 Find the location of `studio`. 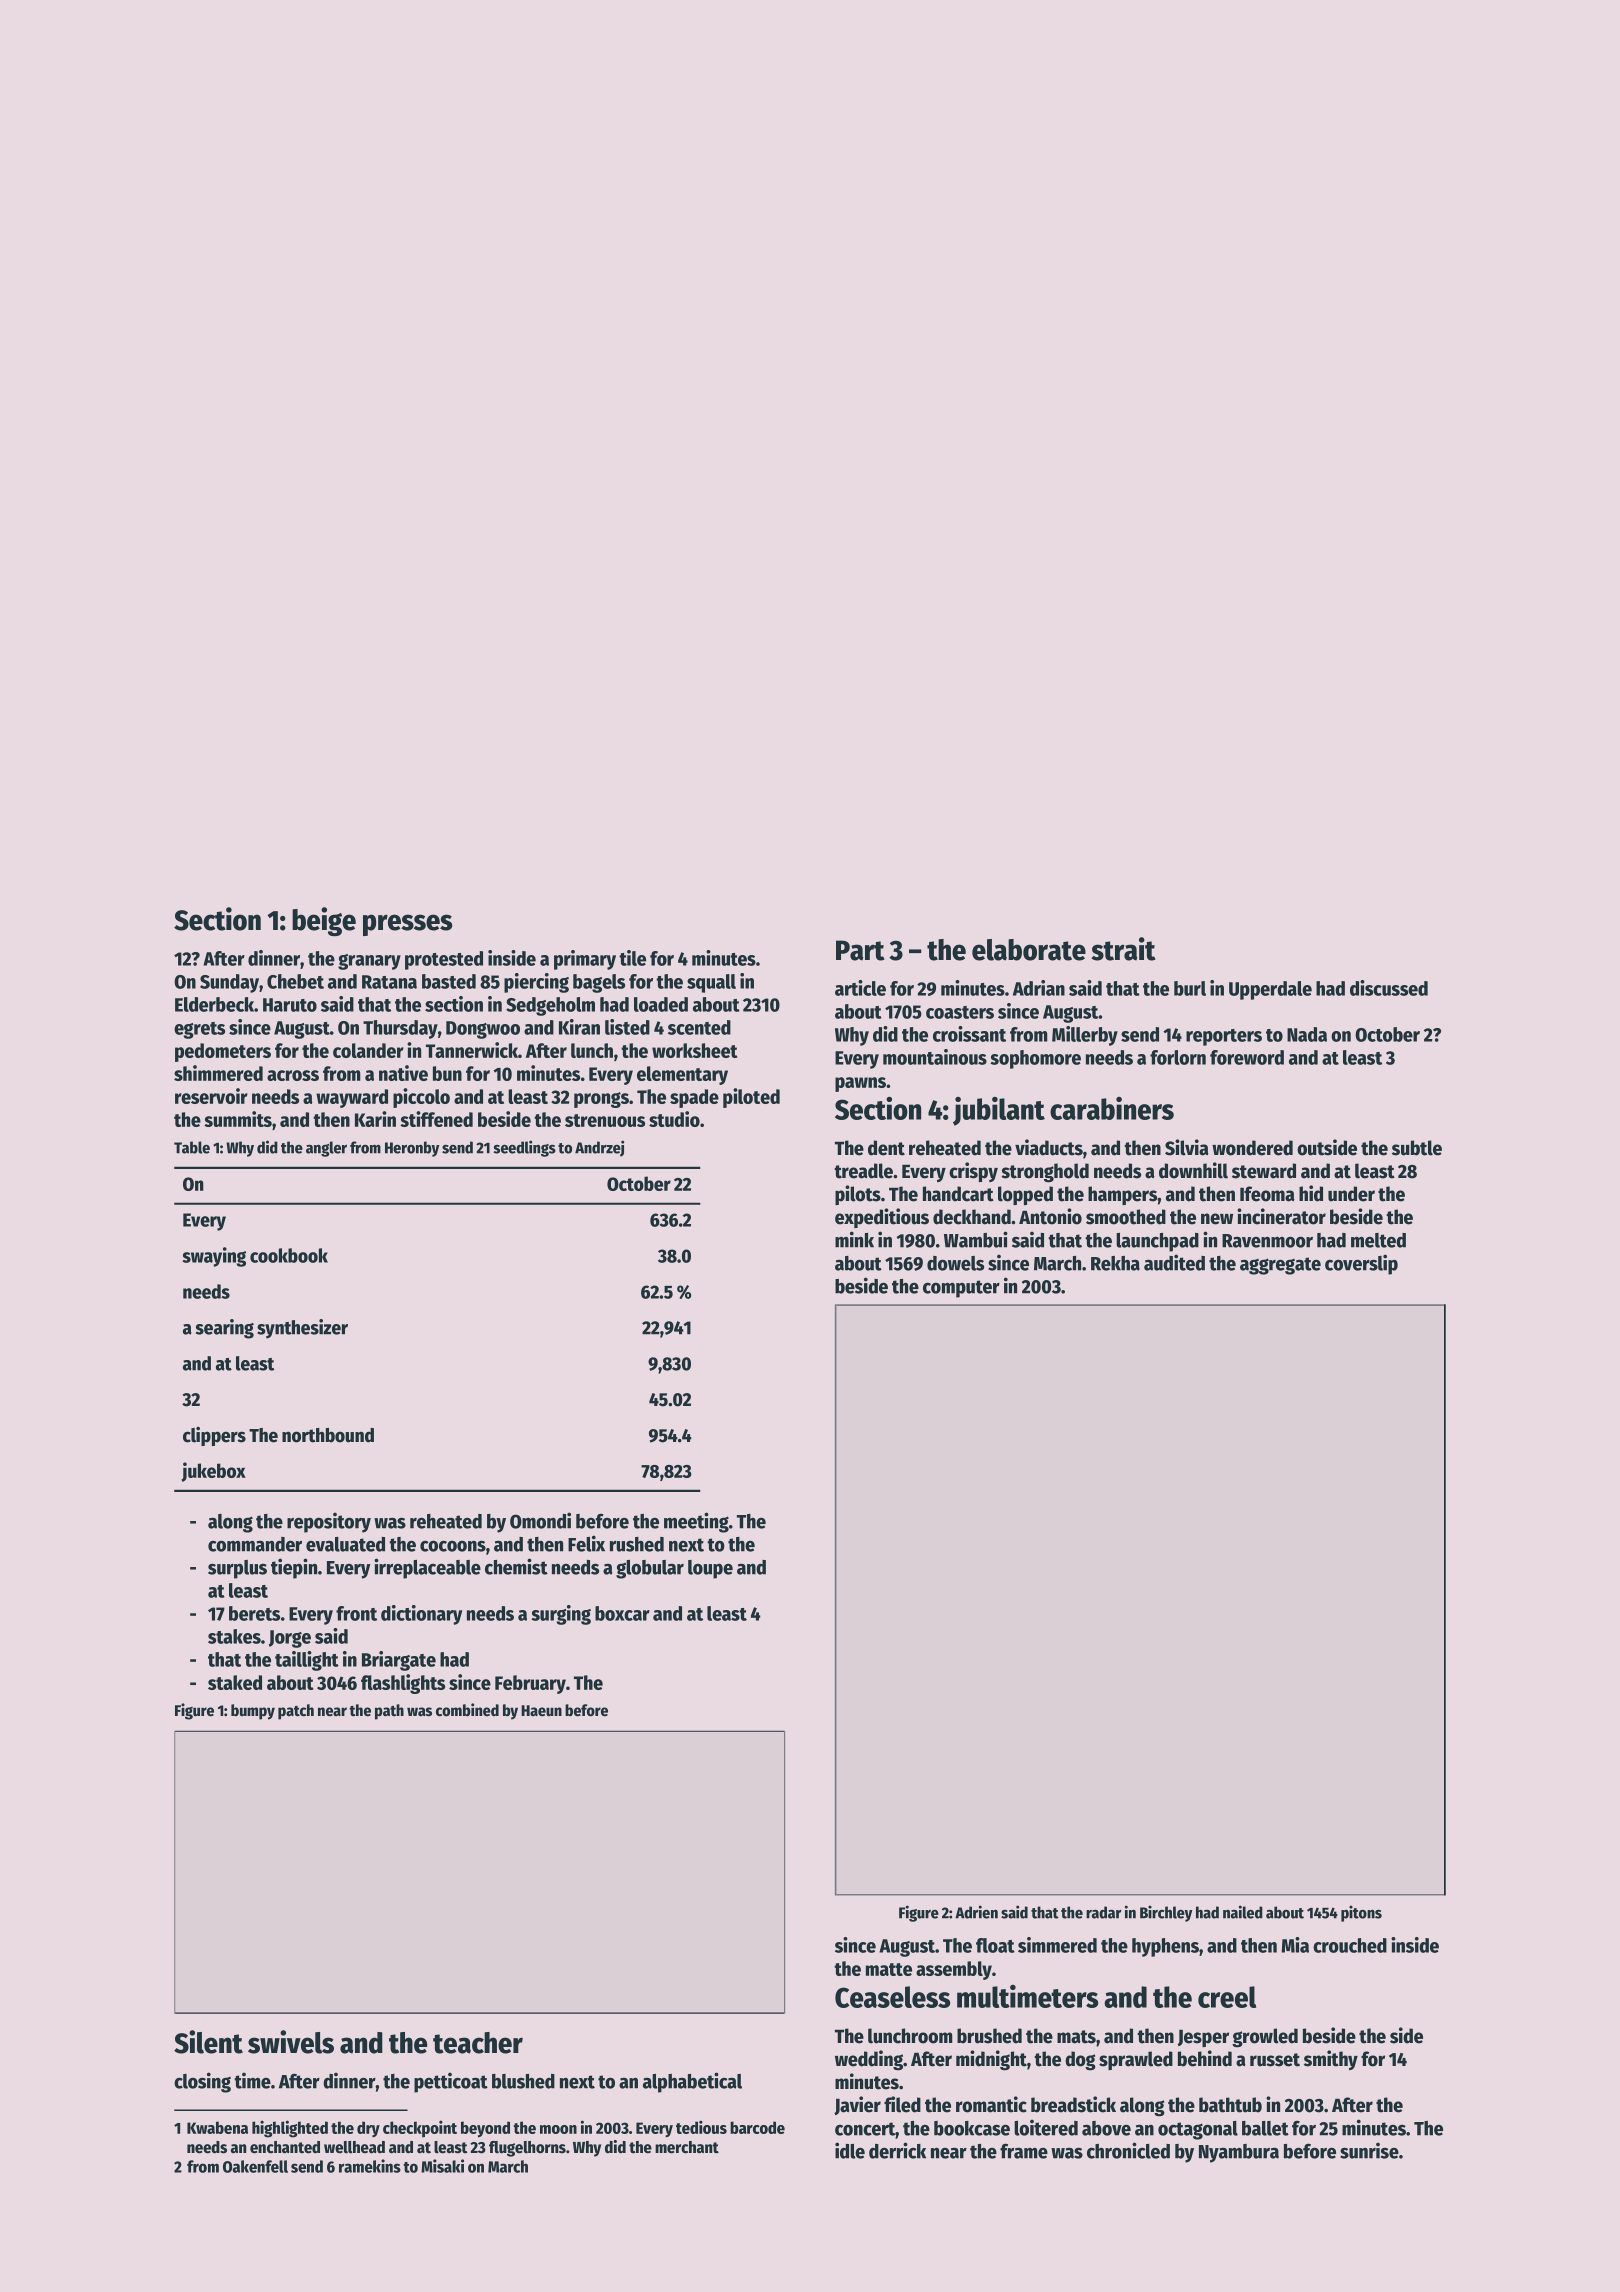

studio is located at coordinates (674, 1119).
